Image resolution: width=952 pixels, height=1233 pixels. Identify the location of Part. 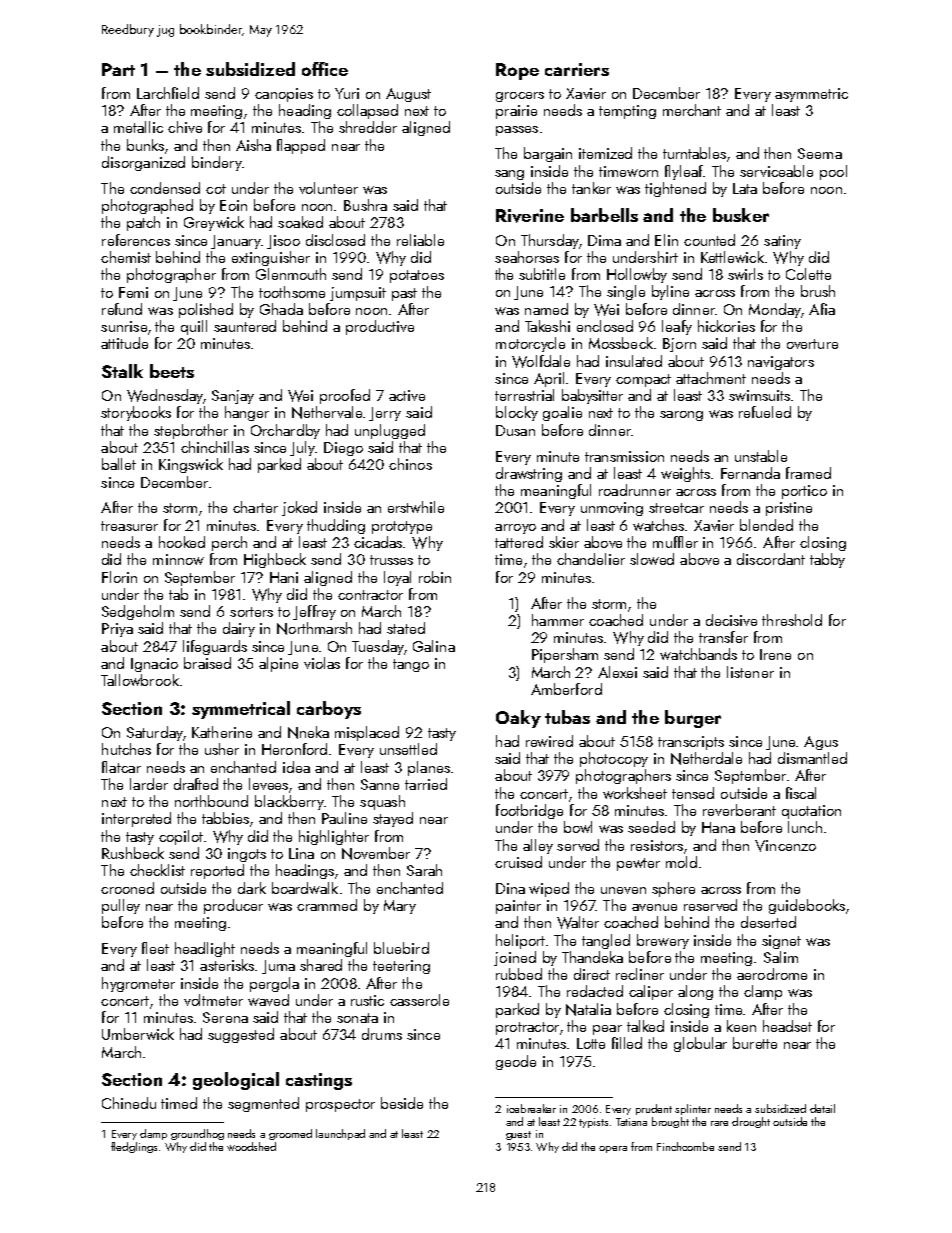
(118, 69).
